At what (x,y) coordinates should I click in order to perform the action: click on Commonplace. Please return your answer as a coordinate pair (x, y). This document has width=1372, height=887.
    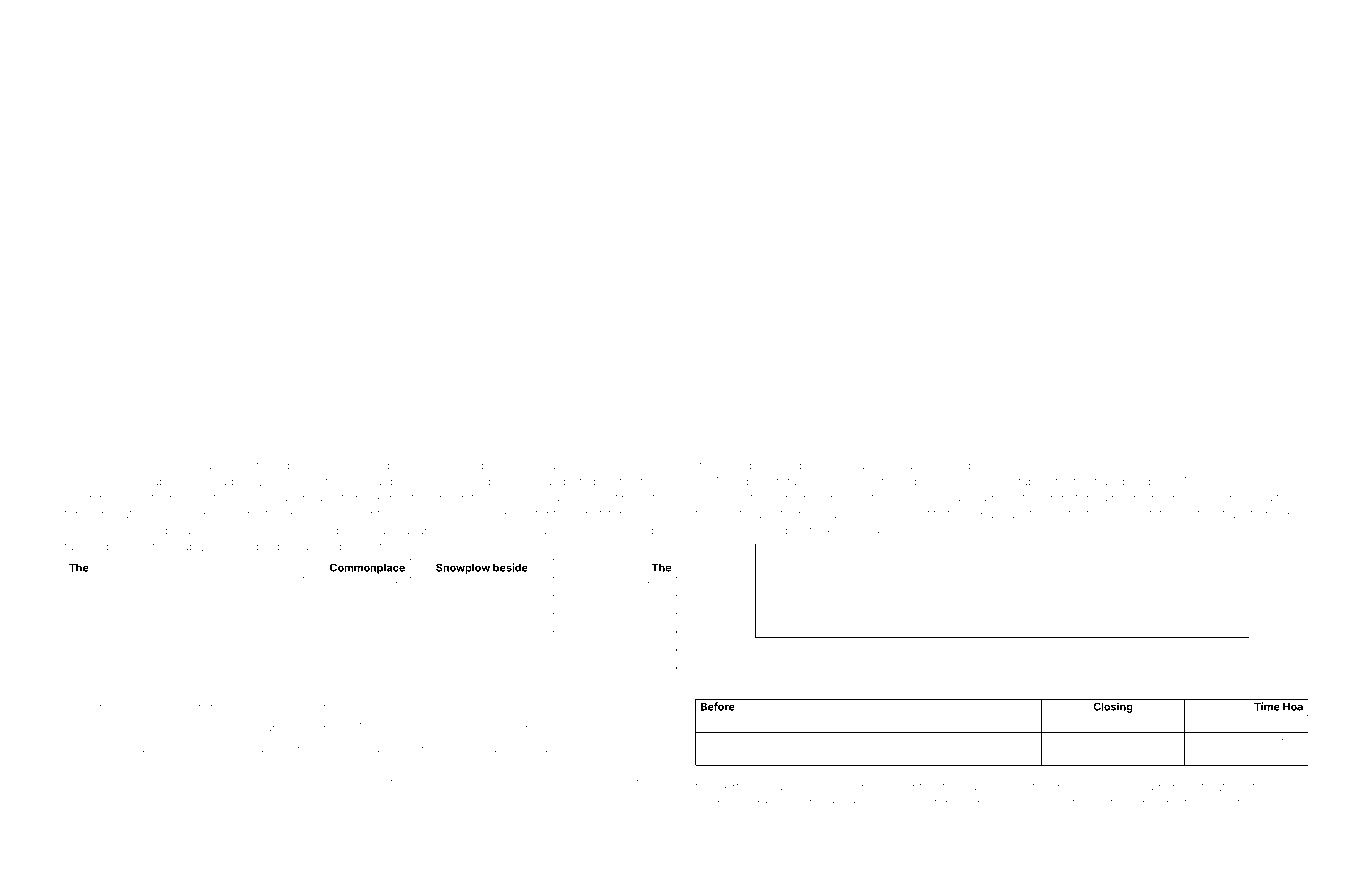
    Looking at the image, I should click on (367, 568).
